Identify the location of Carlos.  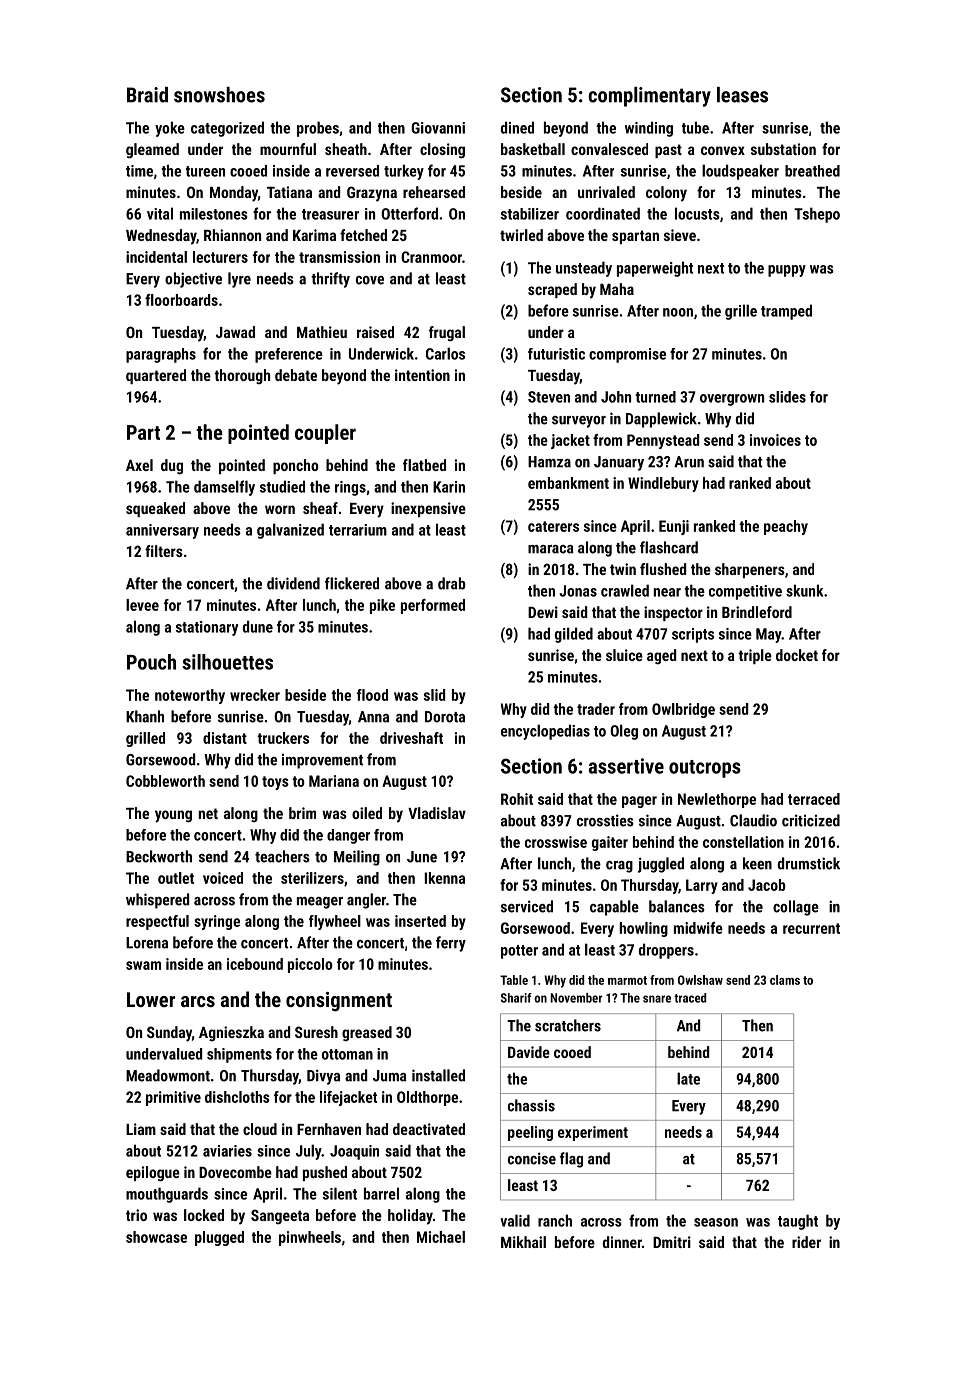
(445, 353).
